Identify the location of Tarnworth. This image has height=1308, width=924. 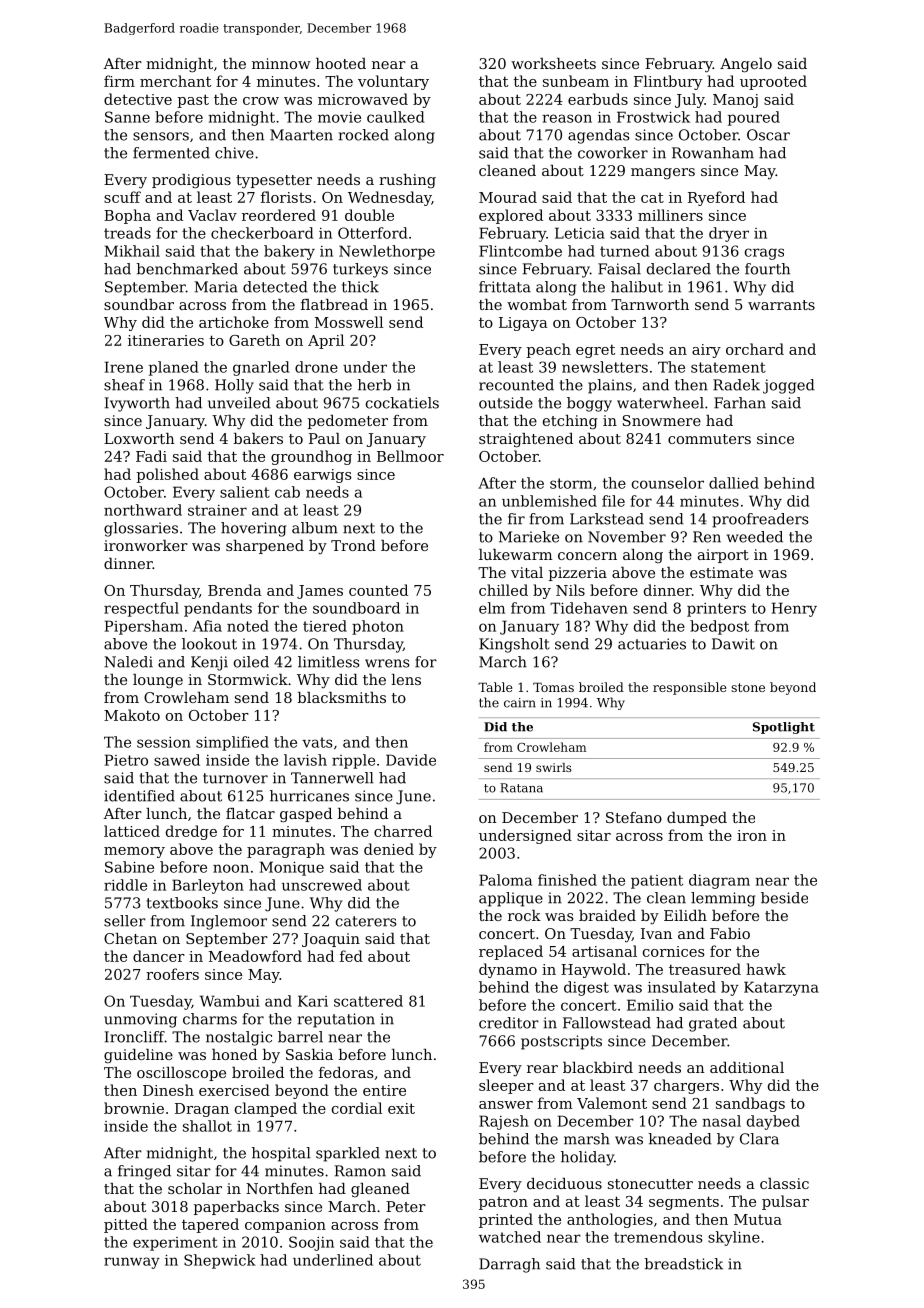
(650, 304).
